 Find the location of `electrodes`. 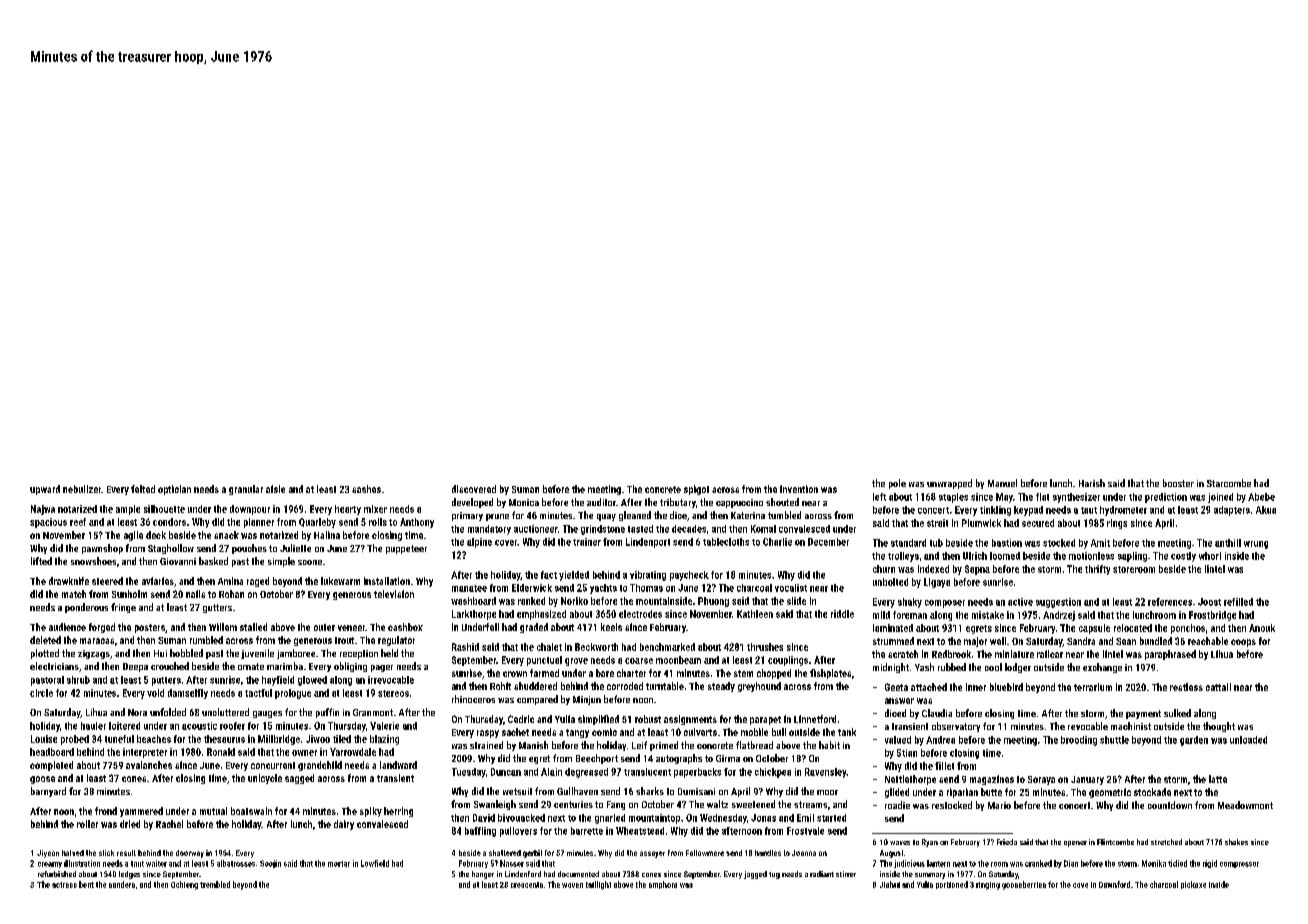

electrodes is located at coordinates (640, 614).
